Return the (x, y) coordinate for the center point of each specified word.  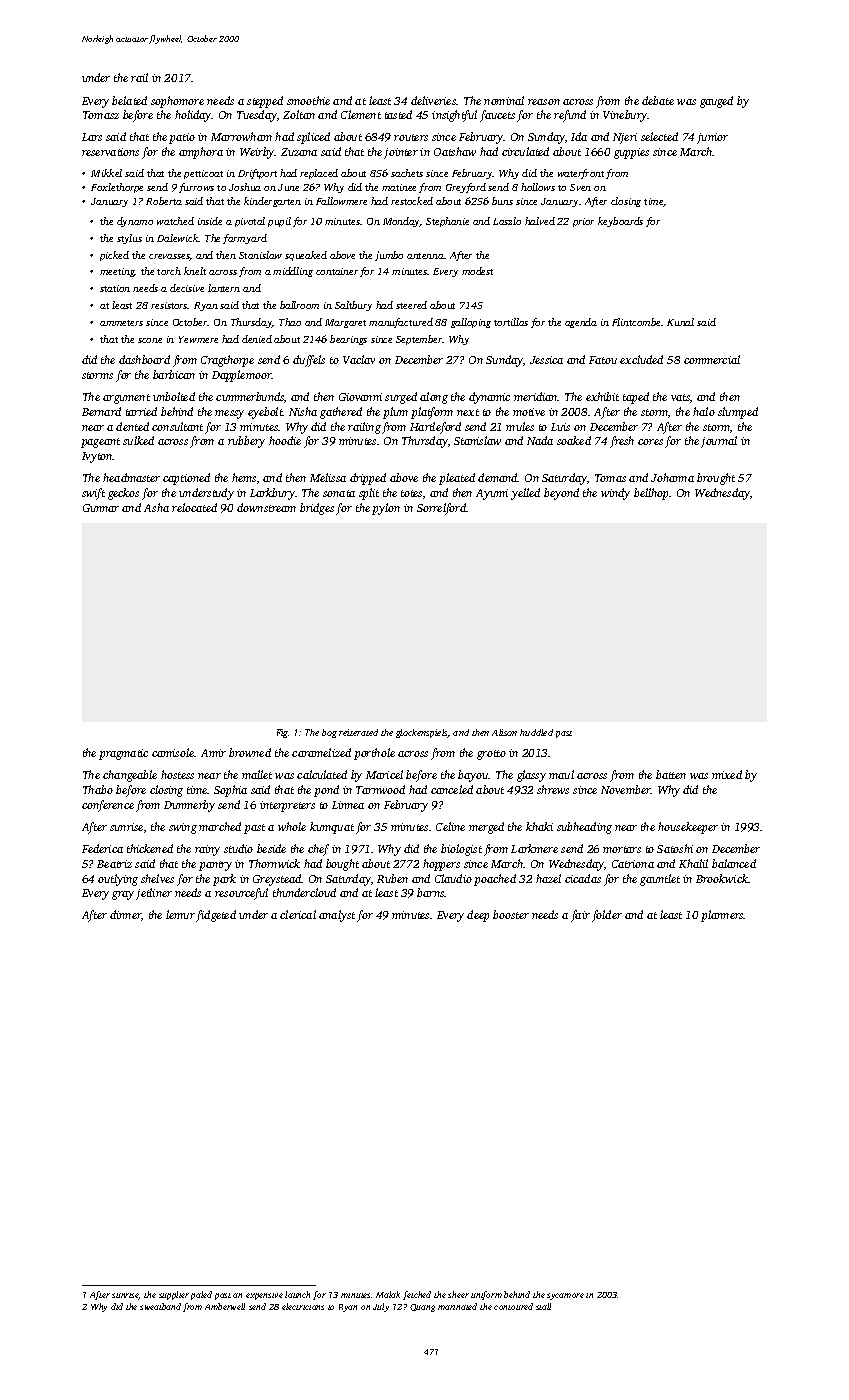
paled (201, 1295)
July (381, 1307)
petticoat (203, 174)
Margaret (345, 323)
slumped (738, 413)
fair (580, 916)
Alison (504, 732)
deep (478, 916)
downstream (266, 507)
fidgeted (216, 916)
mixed (727, 774)
